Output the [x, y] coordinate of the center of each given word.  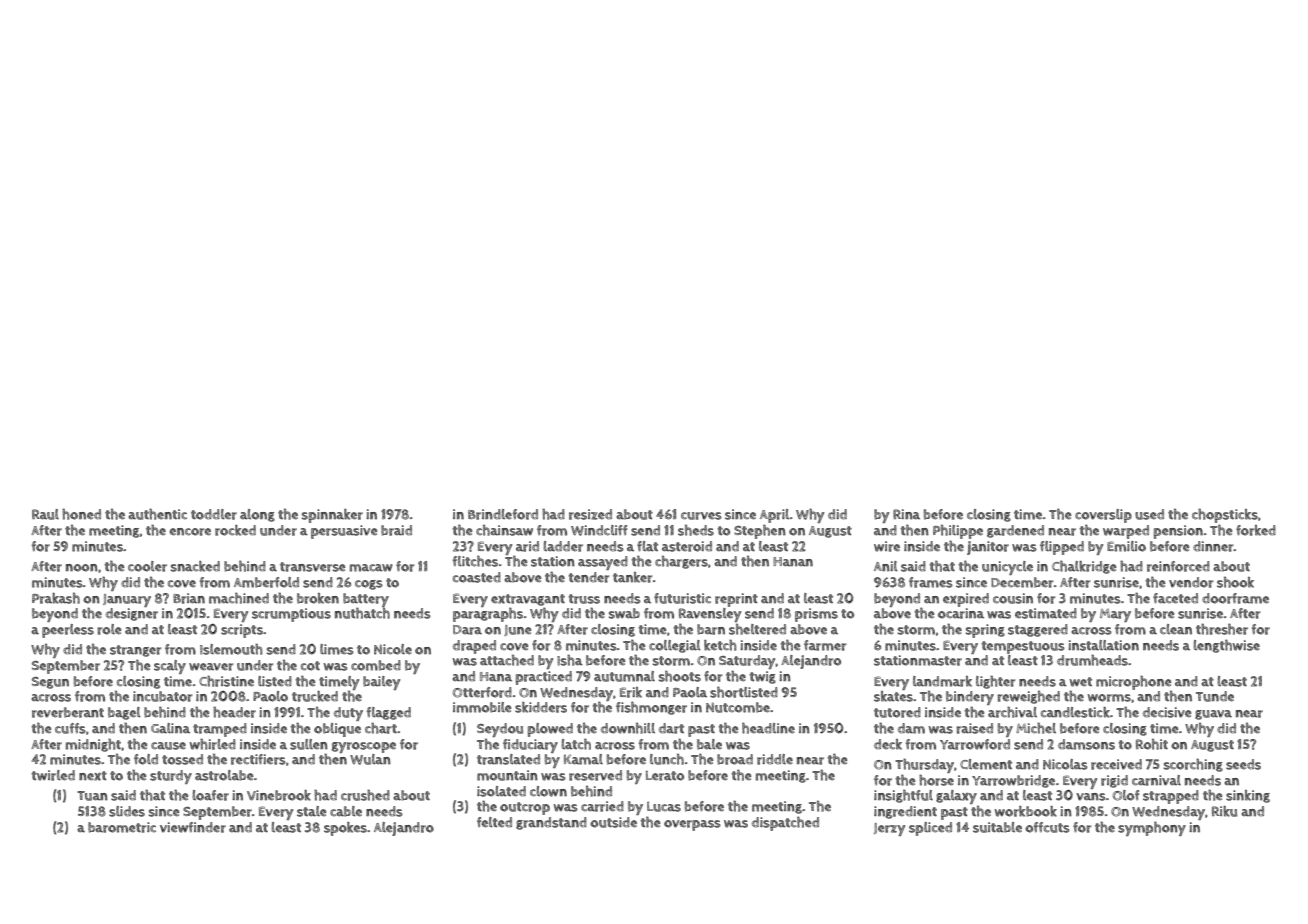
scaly [170, 667]
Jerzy [889, 829]
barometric [122, 827]
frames [931, 582]
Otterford [482, 692]
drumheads [1092, 660]
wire [887, 546]
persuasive [344, 532]
